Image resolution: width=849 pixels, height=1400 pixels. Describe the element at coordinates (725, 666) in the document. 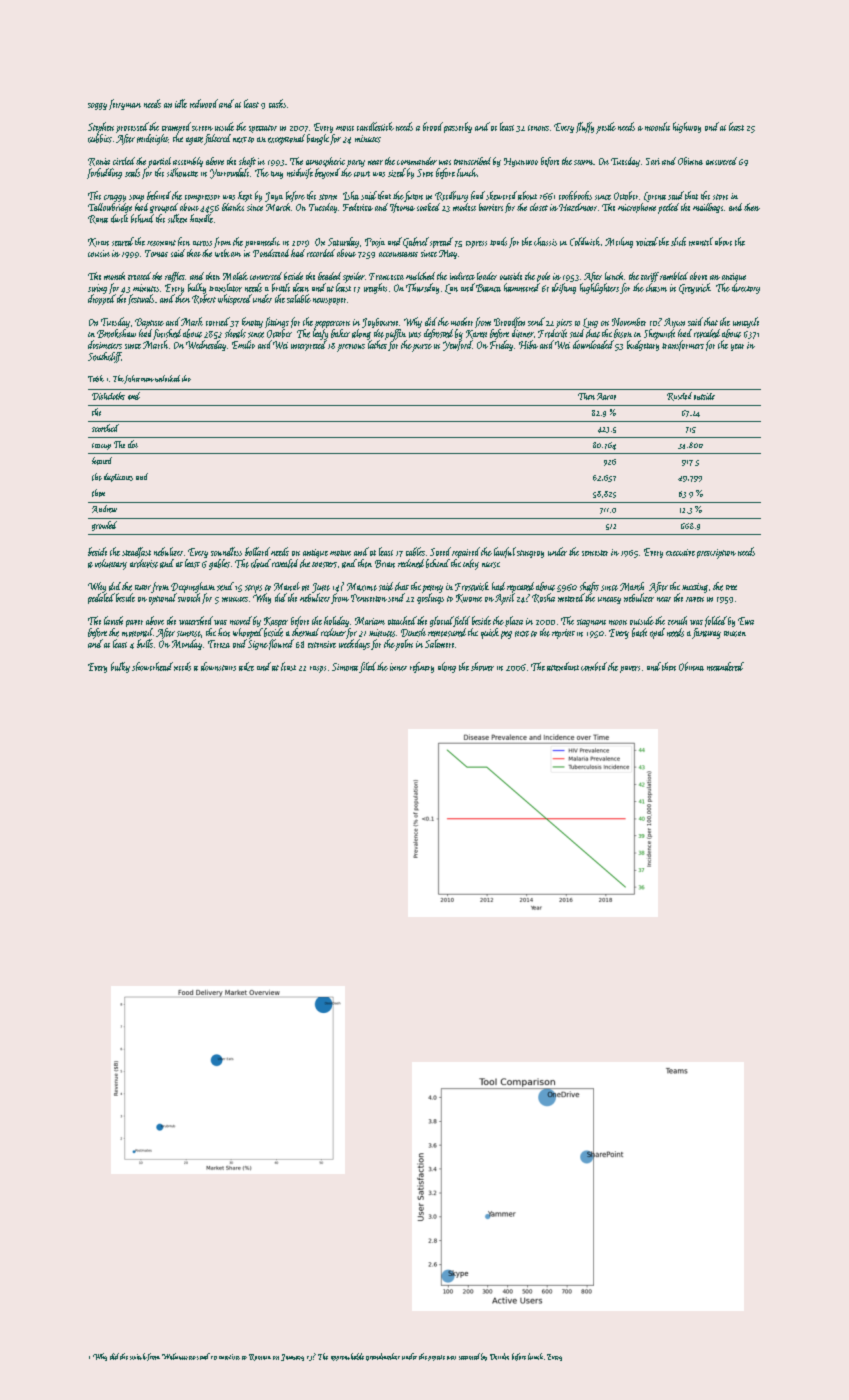

I see `meandered` at that location.
